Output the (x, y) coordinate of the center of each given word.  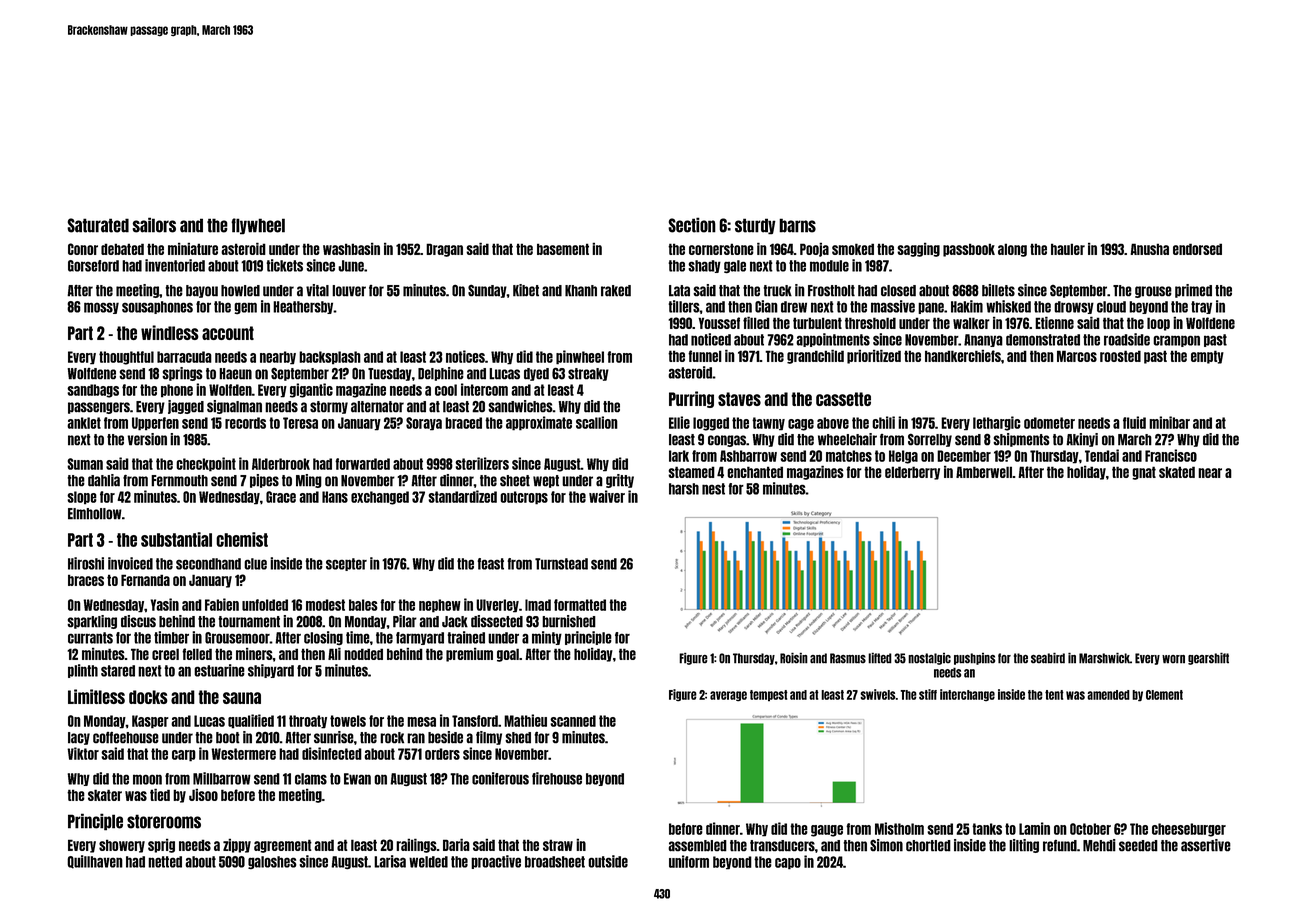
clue (255, 564)
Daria (456, 845)
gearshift (1208, 659)
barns (797, 225)
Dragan (444, 250)
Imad (538, 605)
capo (788, 864)
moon (147, 779)
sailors (154, 225)
